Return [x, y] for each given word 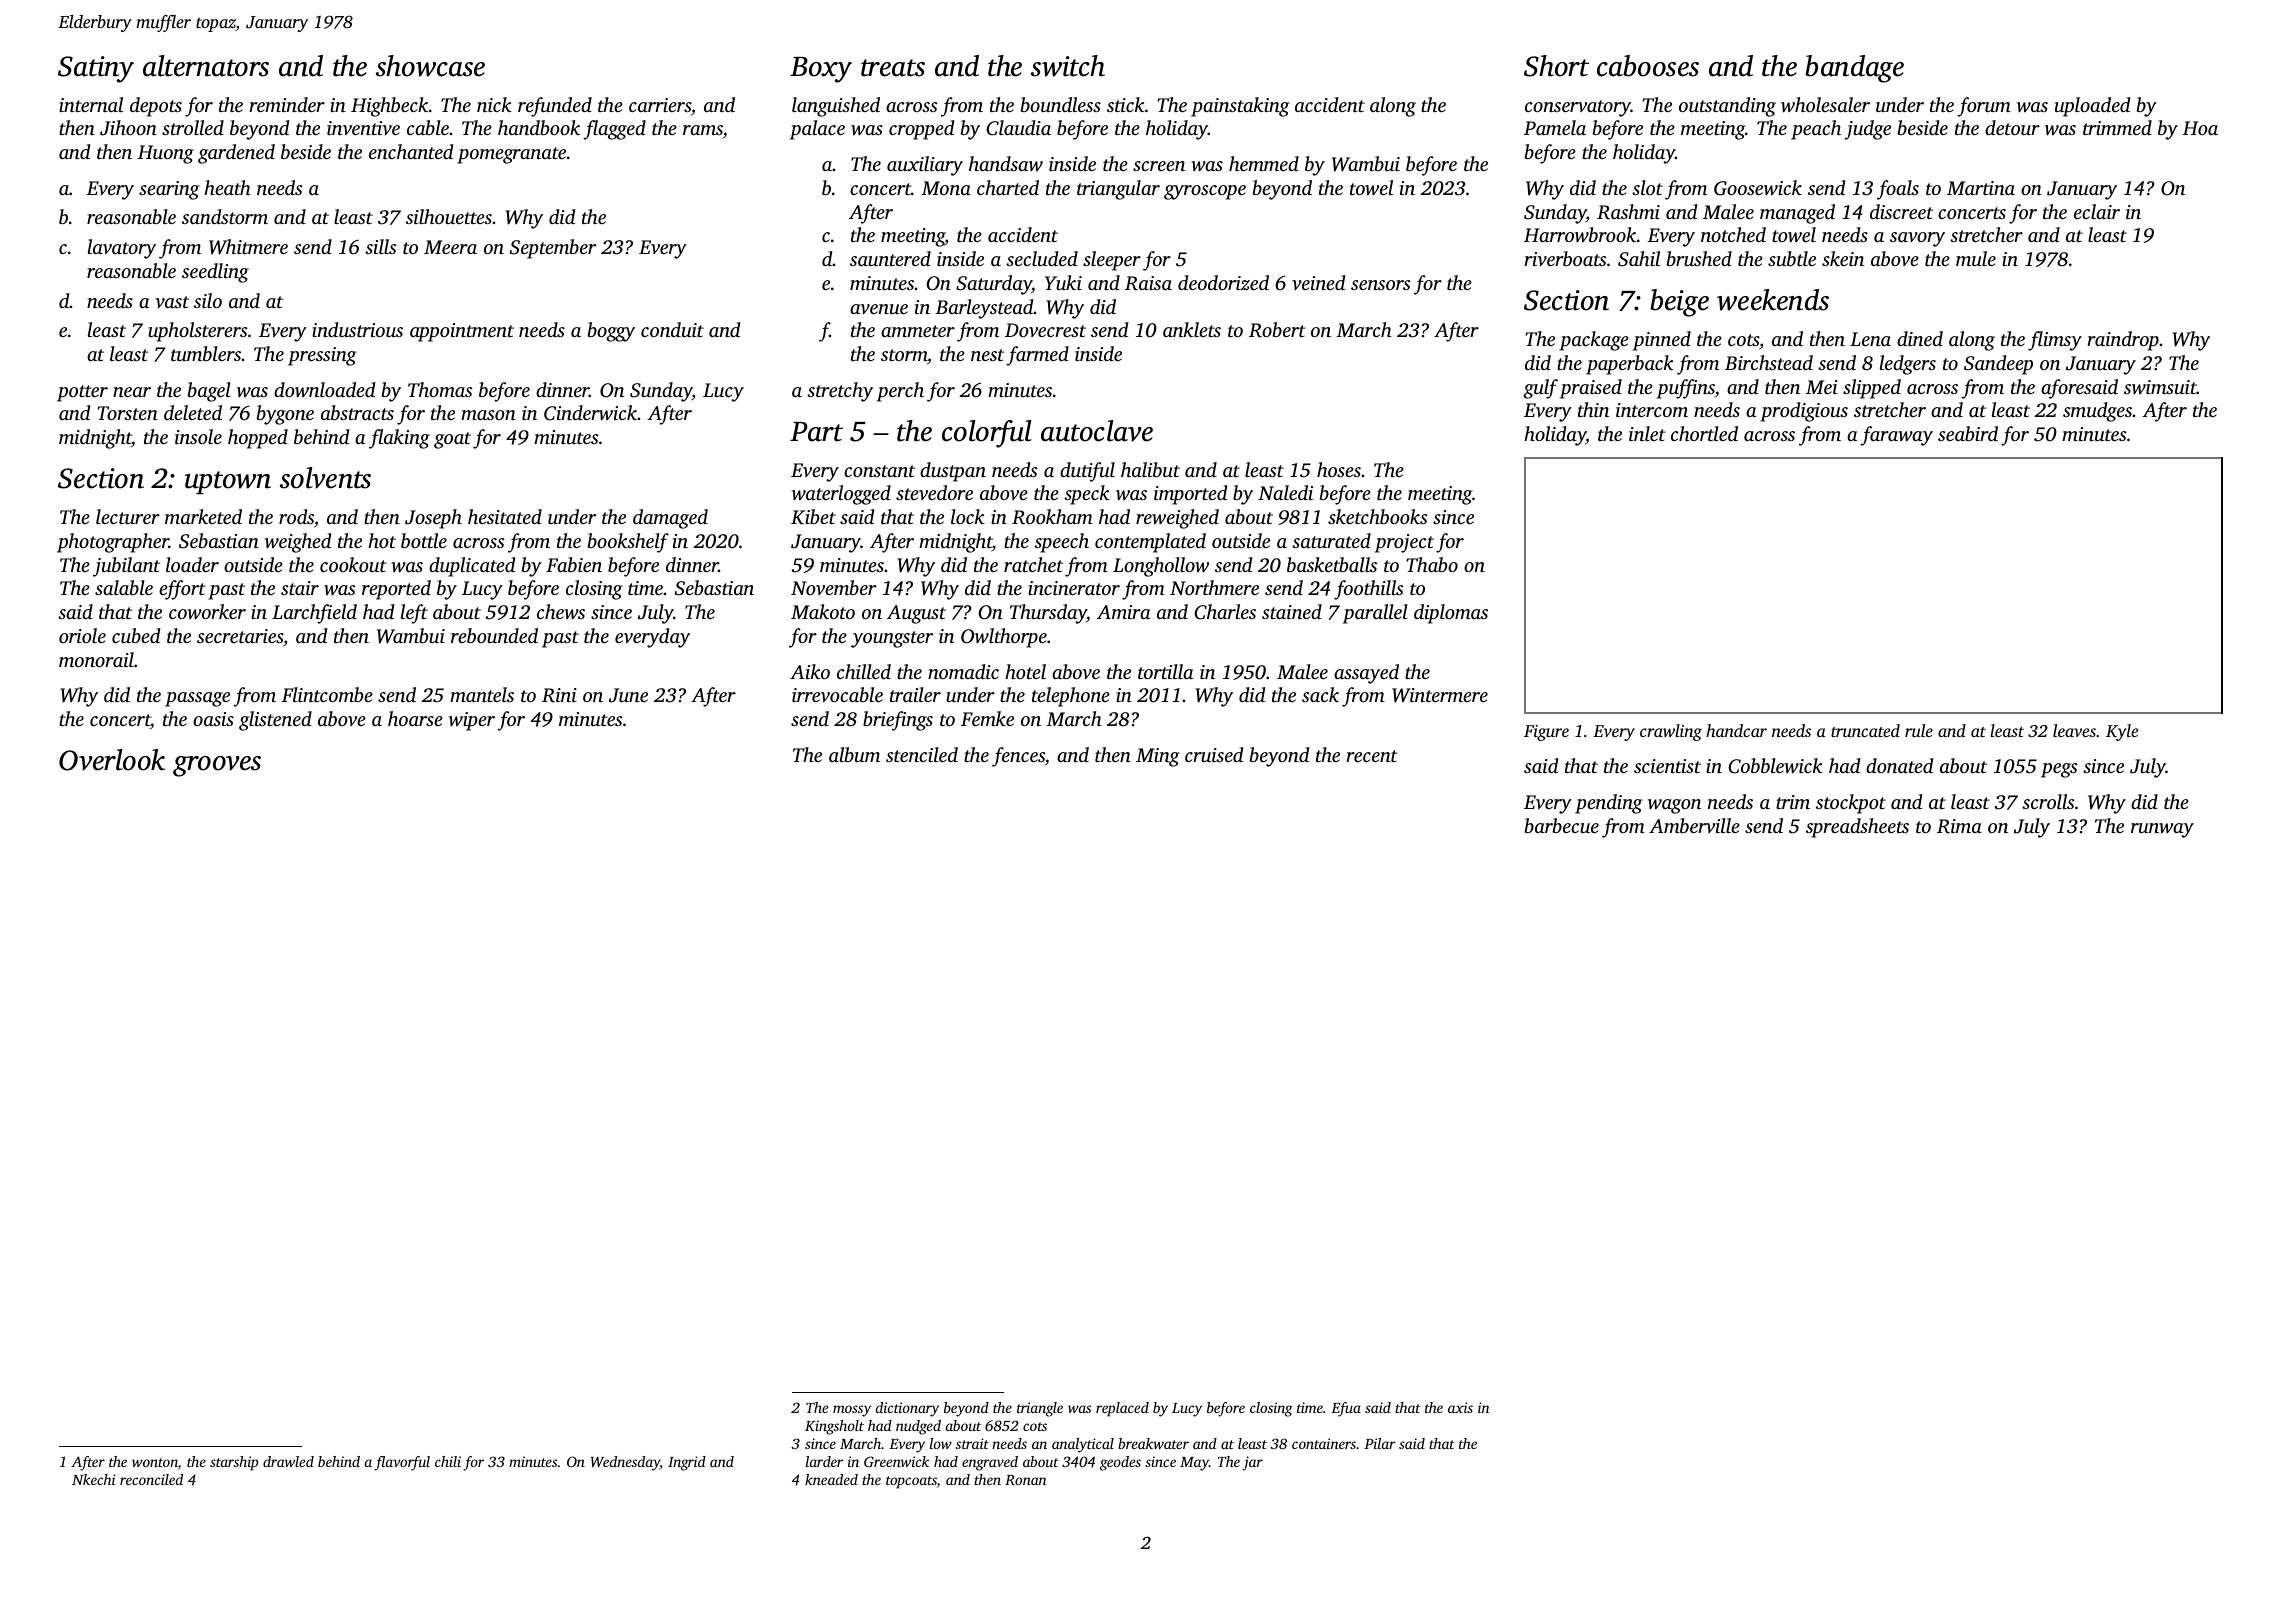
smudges [2097, 412]
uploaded [2093, 107]
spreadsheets [1857, 828]
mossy [852, 1411]
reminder [287, 104]
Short [1556, 66]
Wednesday [625, 1463]
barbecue [1562, 825]
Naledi [1285, 492]
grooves [217, 766]
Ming [1158, 757]
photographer [113, 543]
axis [1460, 1407]
